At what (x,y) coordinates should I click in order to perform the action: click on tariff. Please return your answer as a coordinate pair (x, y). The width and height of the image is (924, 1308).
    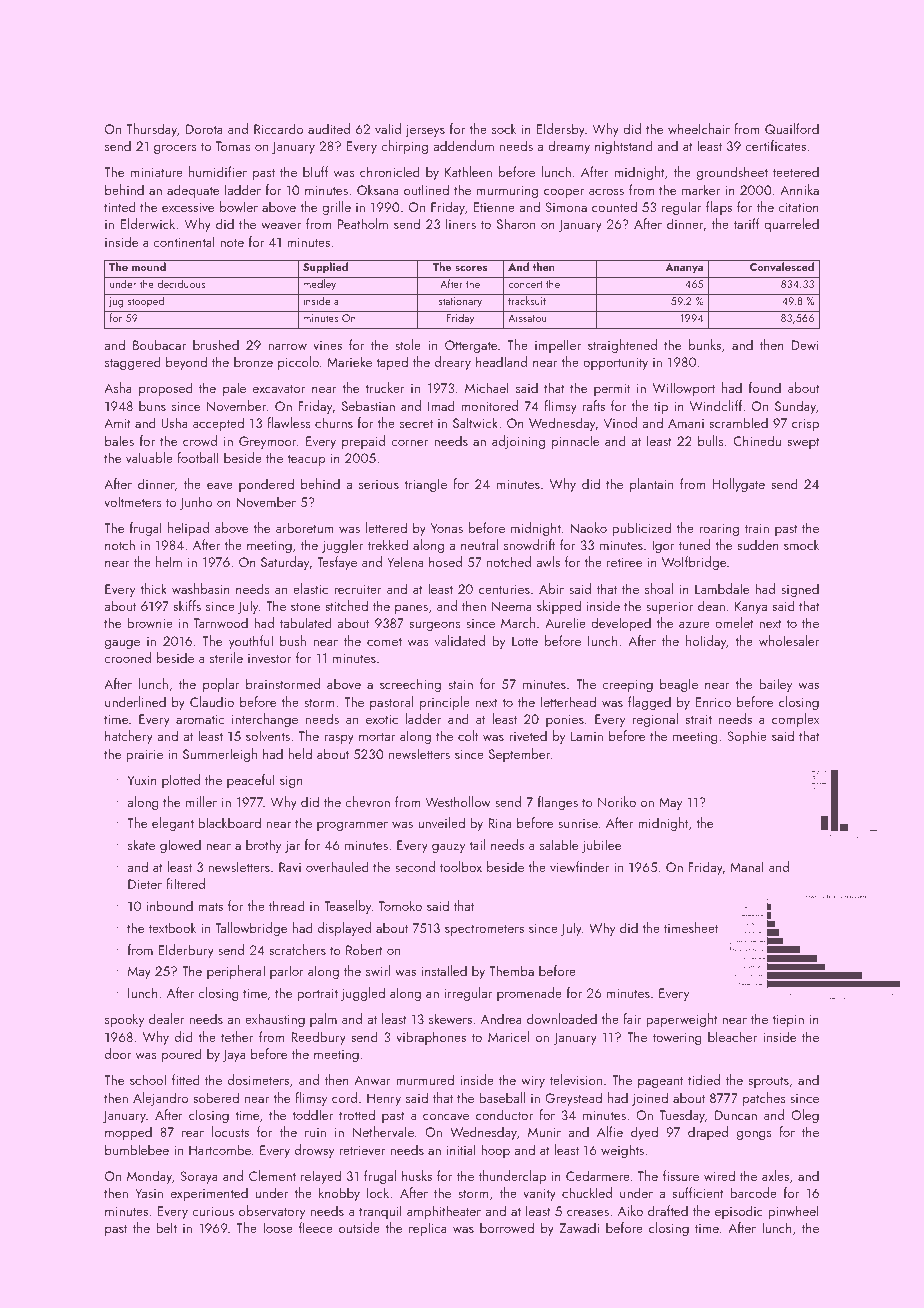
    Looking at the image, I should click on (747, 223).
